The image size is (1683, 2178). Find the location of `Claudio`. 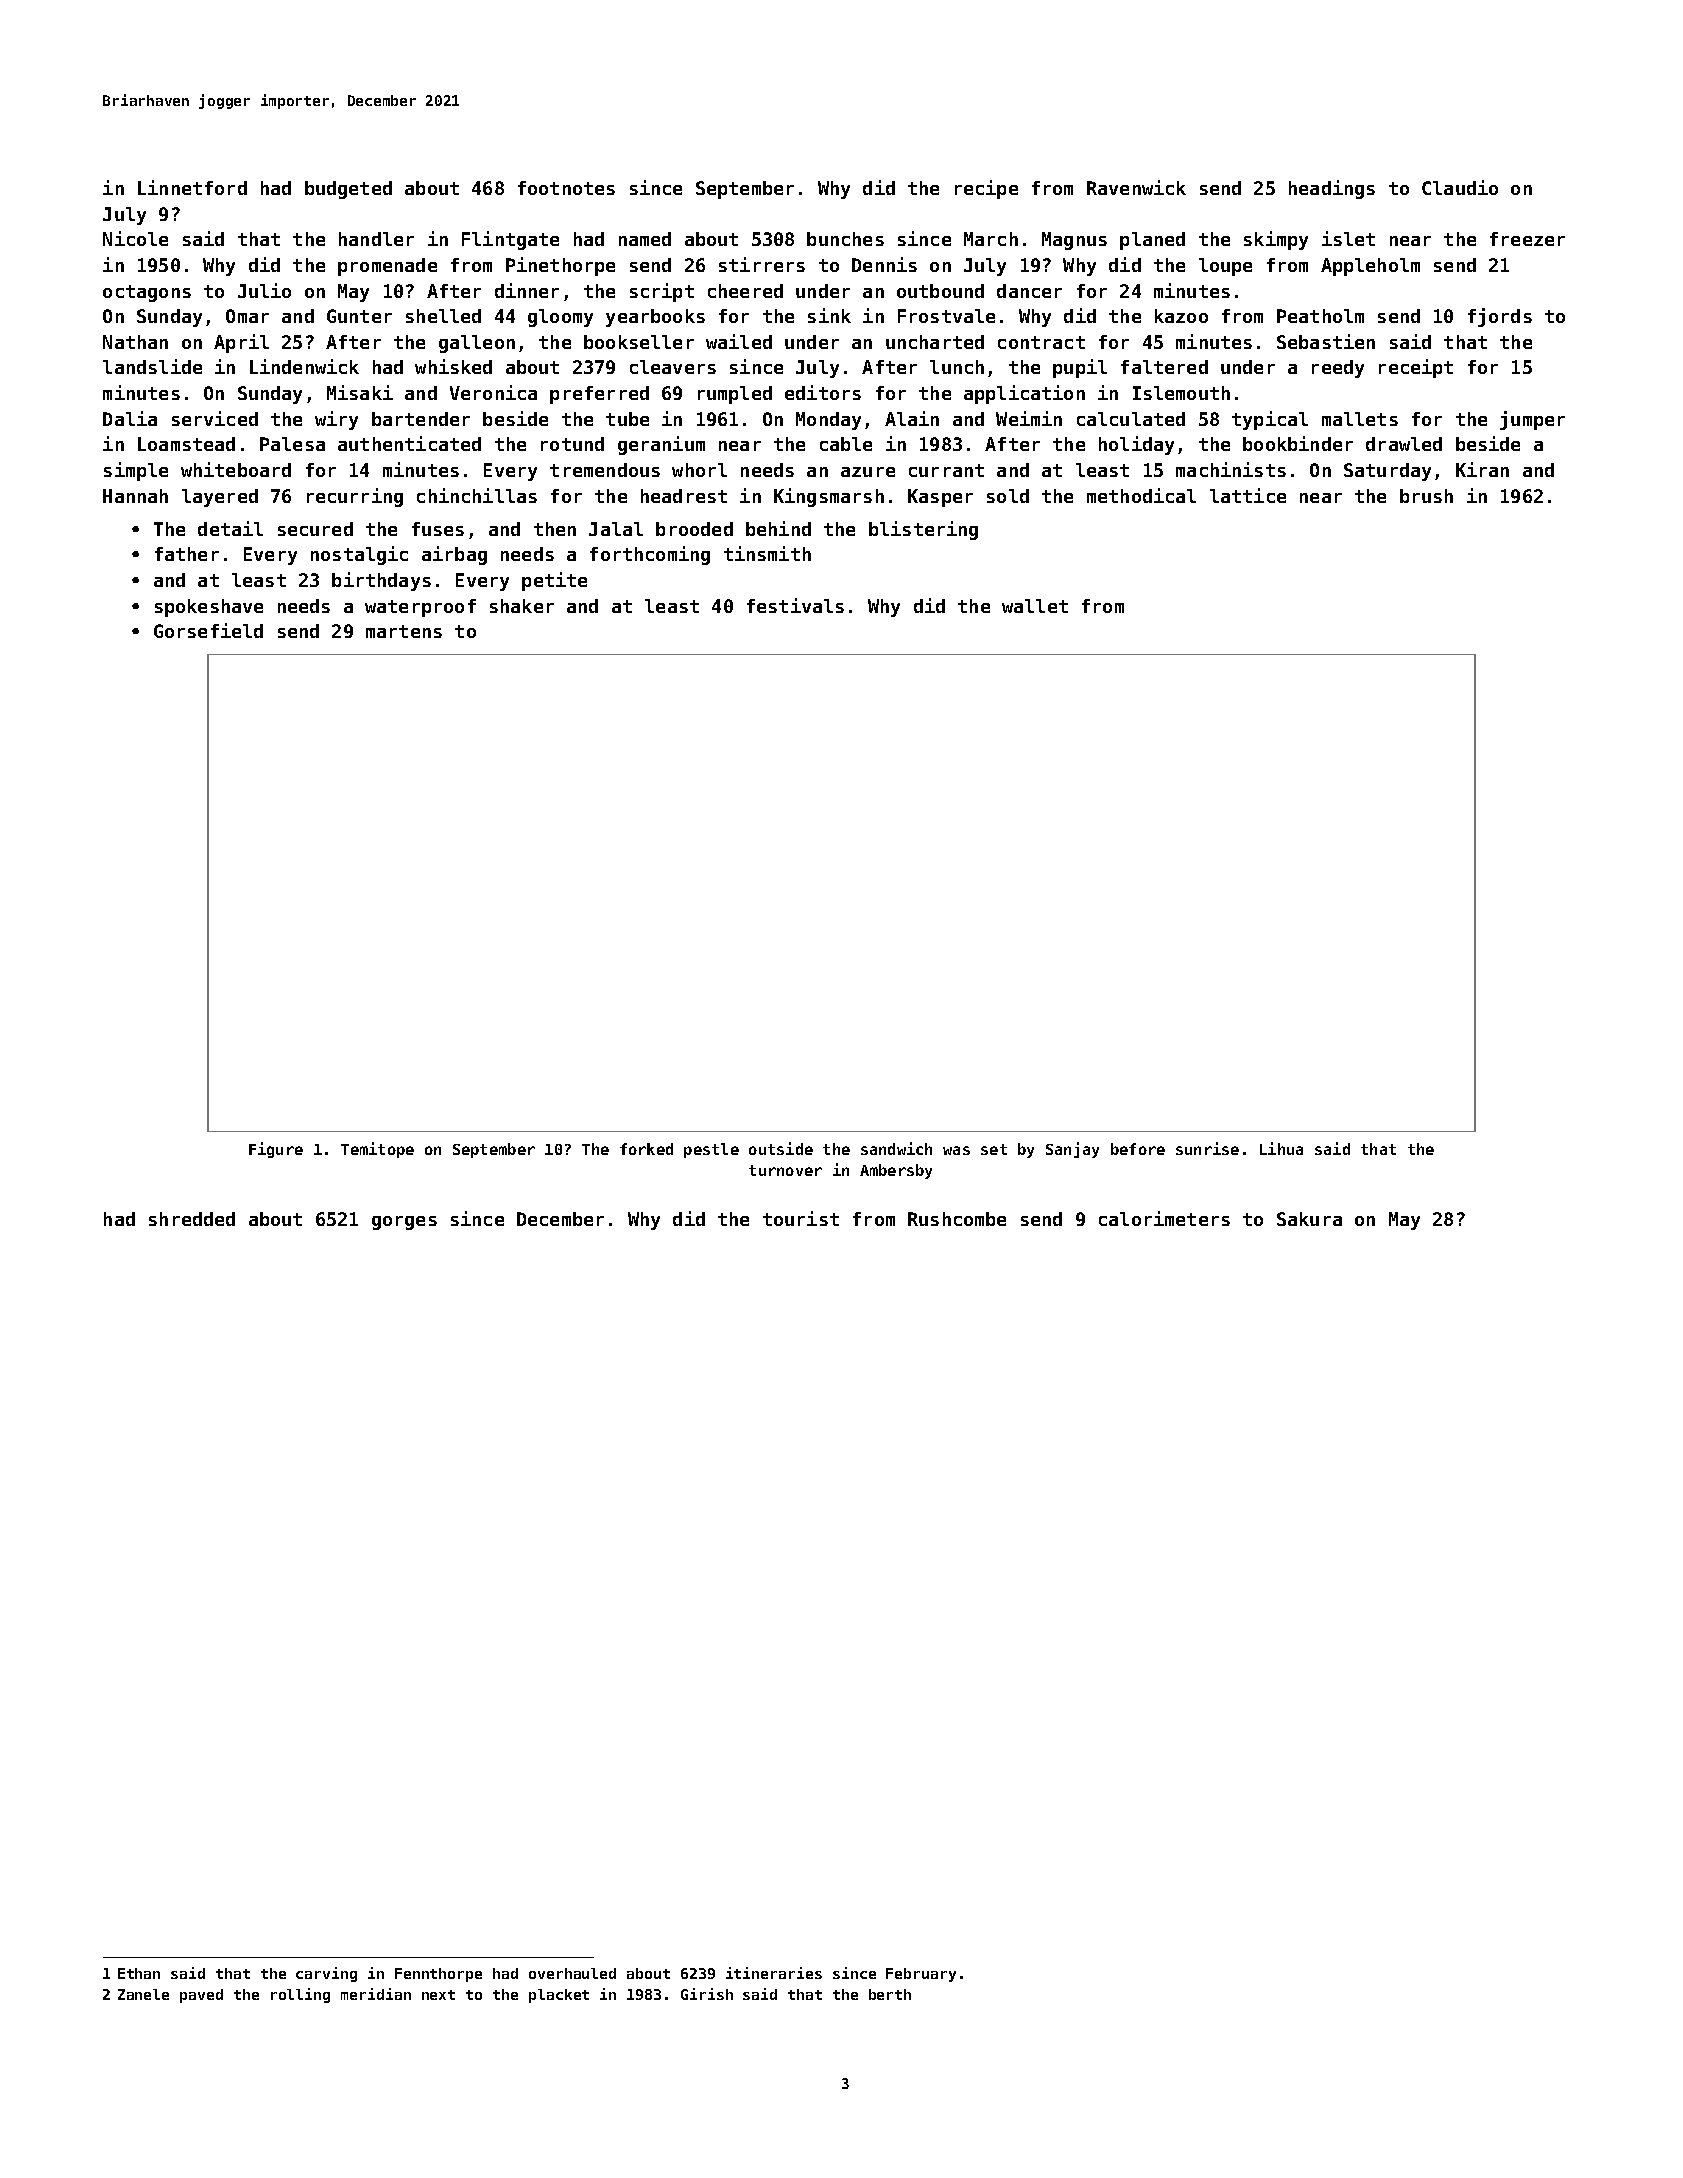

Claudio is located at coordinates (1460, 187).
